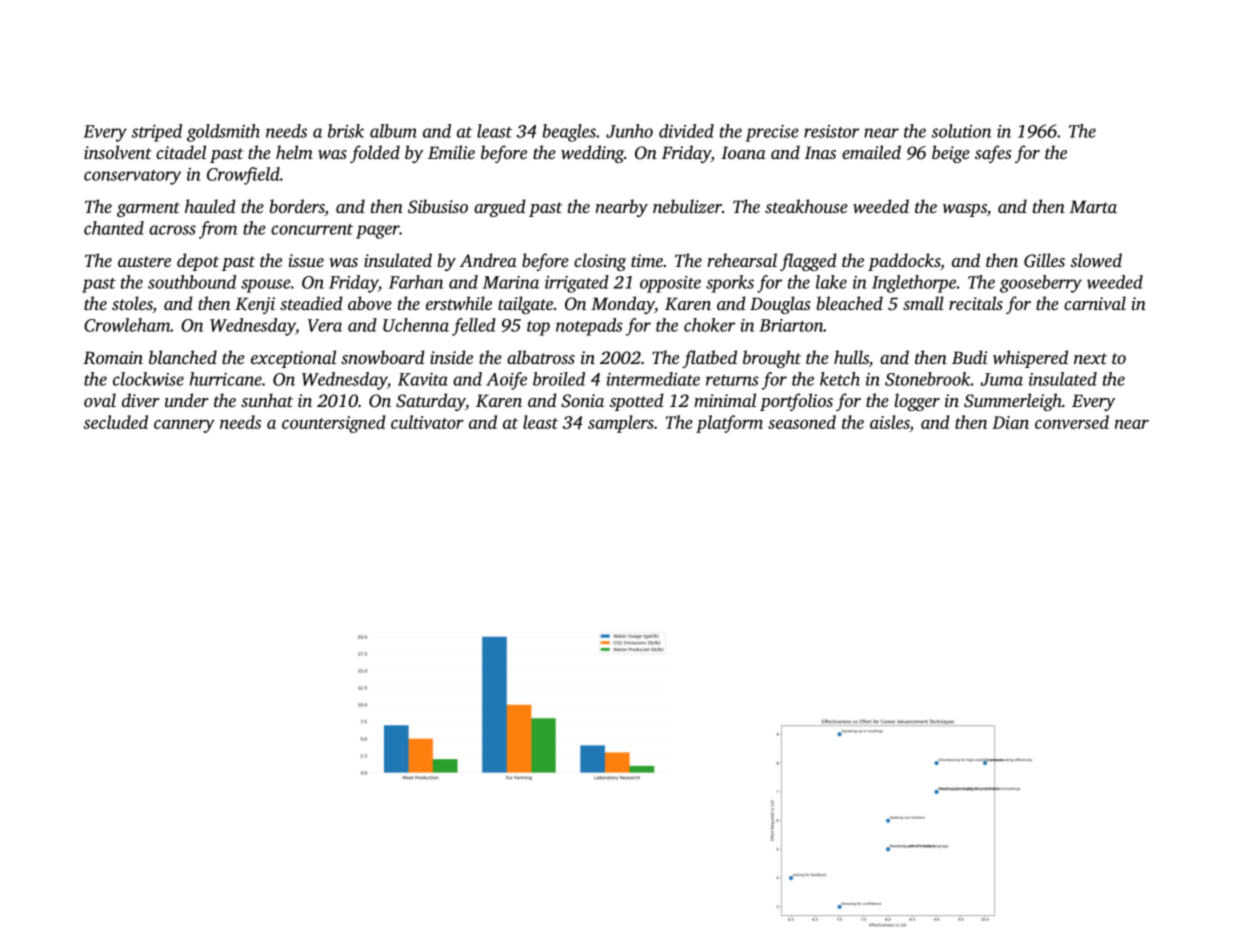 The width and height of the document is (1233, 952). What do you see at coordinates (506, 381) in the document?
I see `Aoife` at bounding box center [506, 381].
